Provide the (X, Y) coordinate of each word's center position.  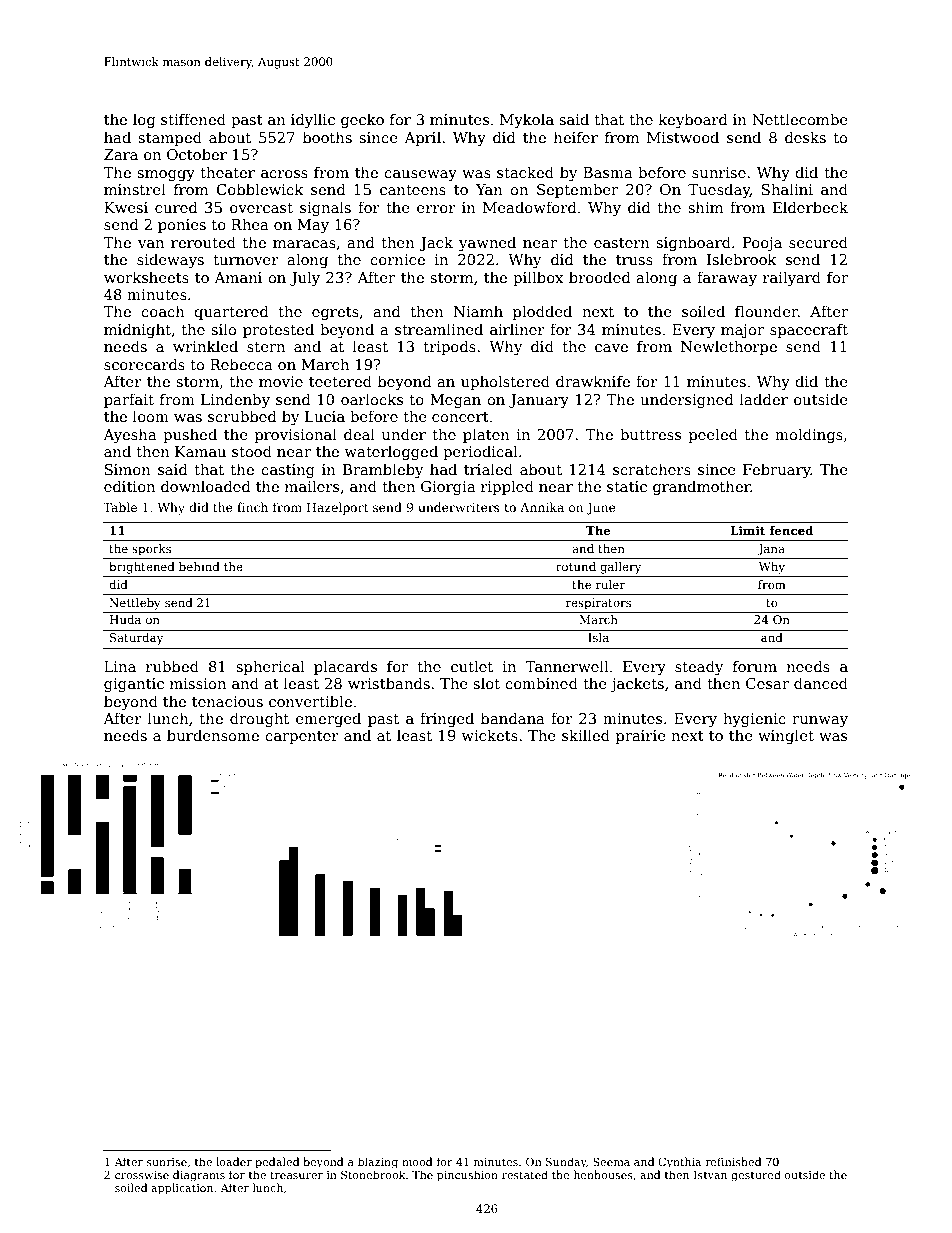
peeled (713, 435)
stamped (170, 138)
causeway (420, 175)
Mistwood (683, 137)
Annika (542, 507)
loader (234, 1161)
